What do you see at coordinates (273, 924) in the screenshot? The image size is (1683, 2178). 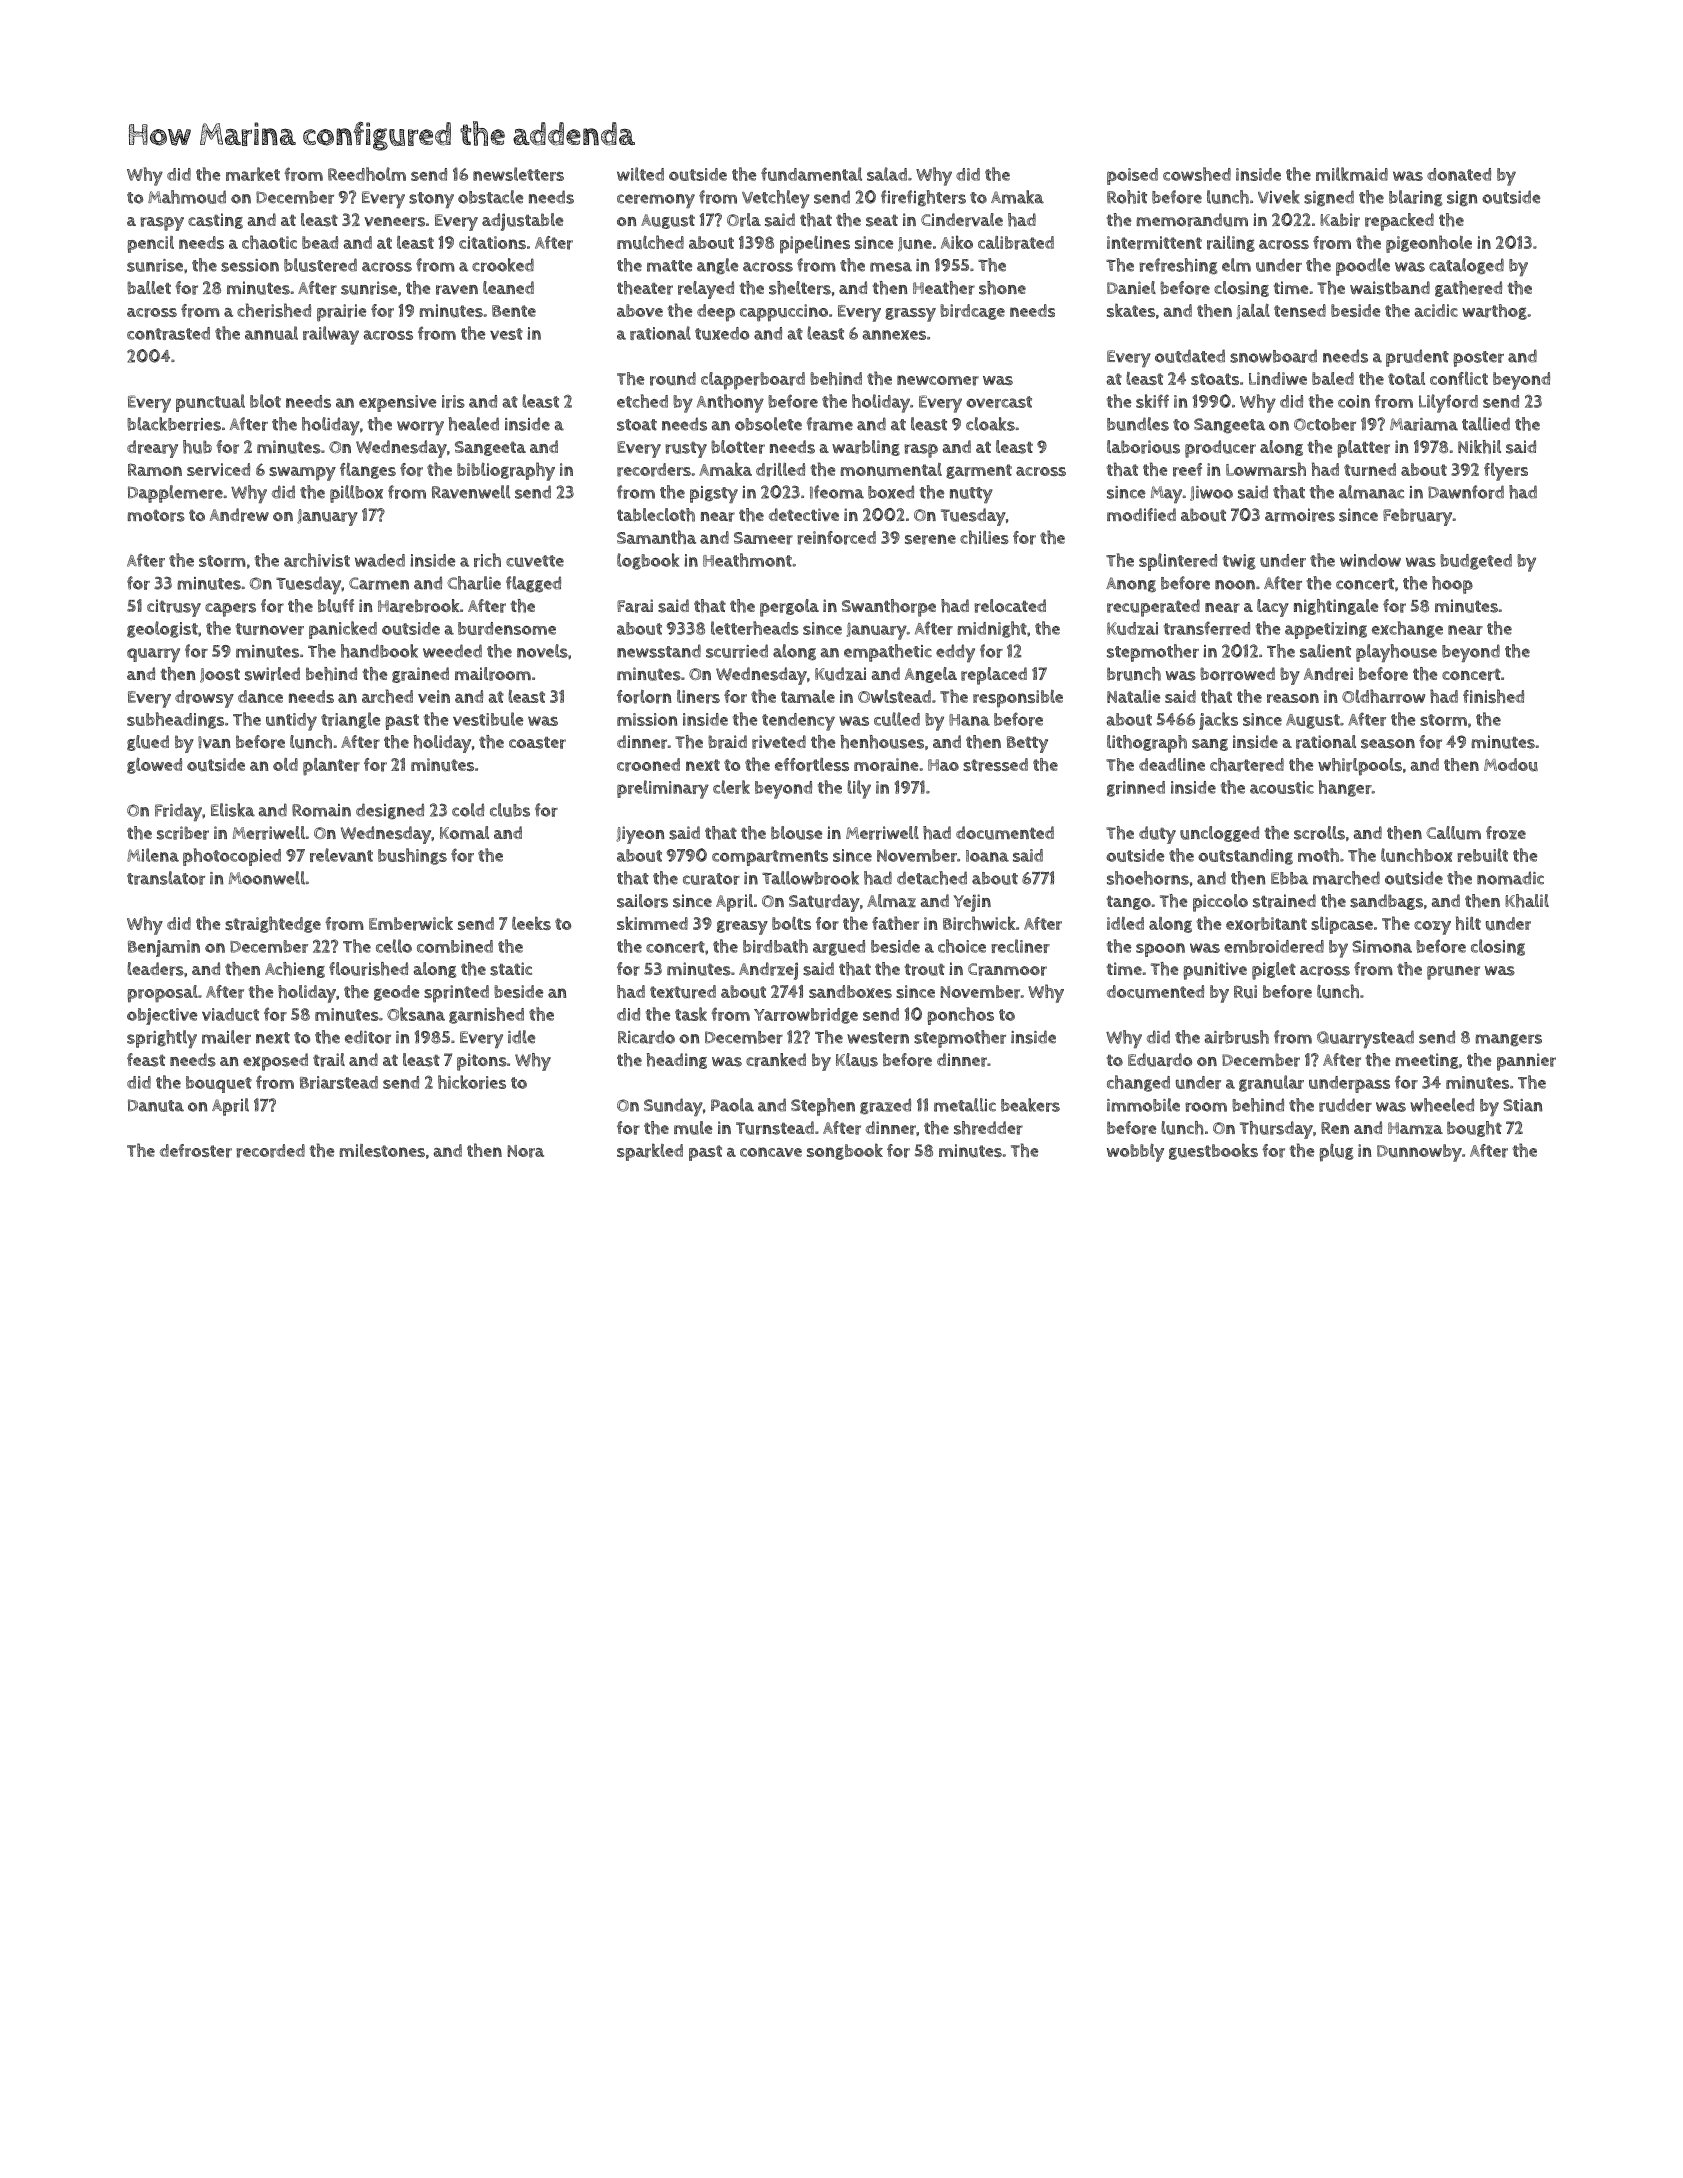 I see `straightedge` at bounding box center [273, 924].
